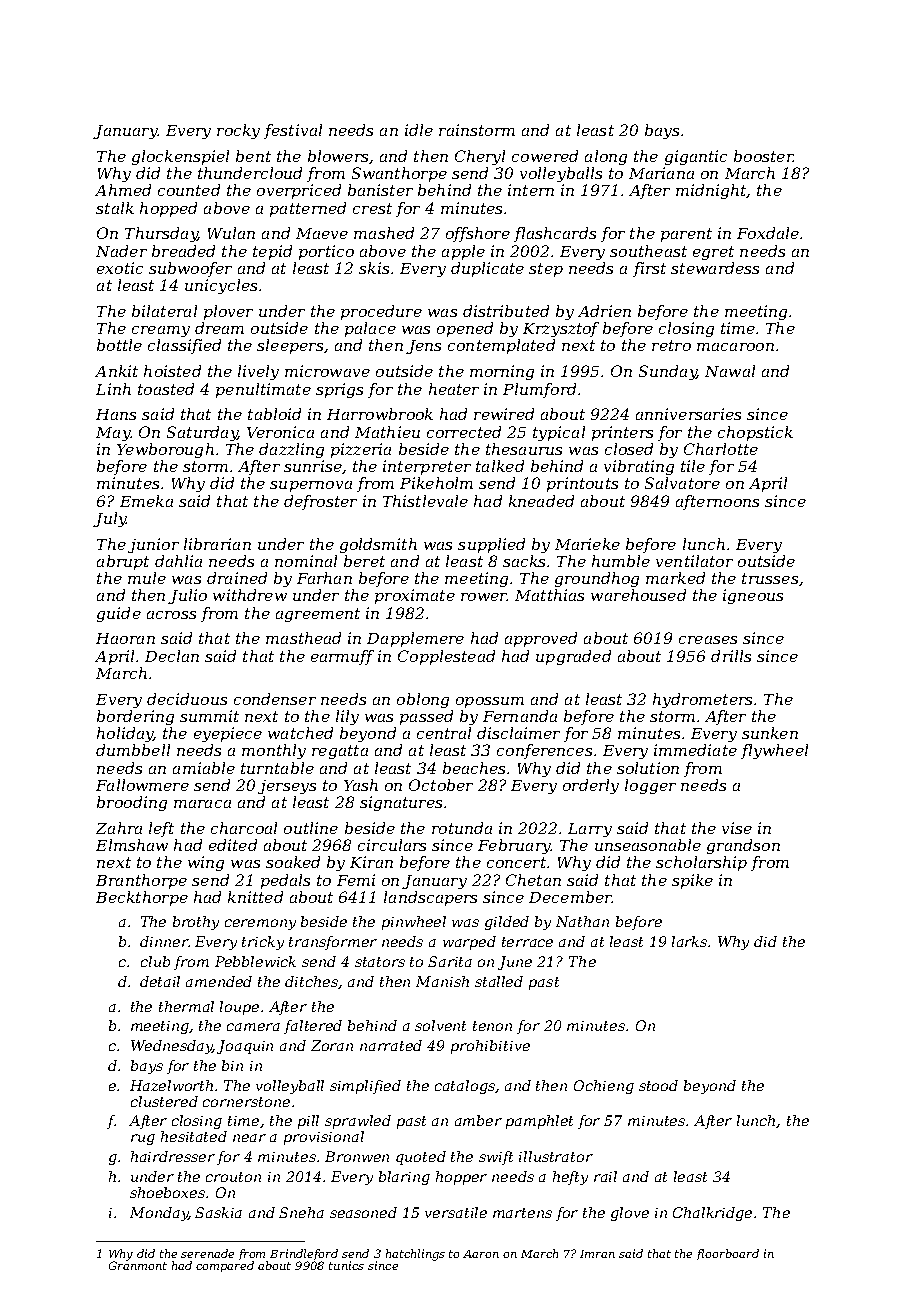 The height and width of the page is (1316, 908). What do you see at coordinates (735, 347) in the page?
I see `macaroon` at bounding box center [735, 347].
